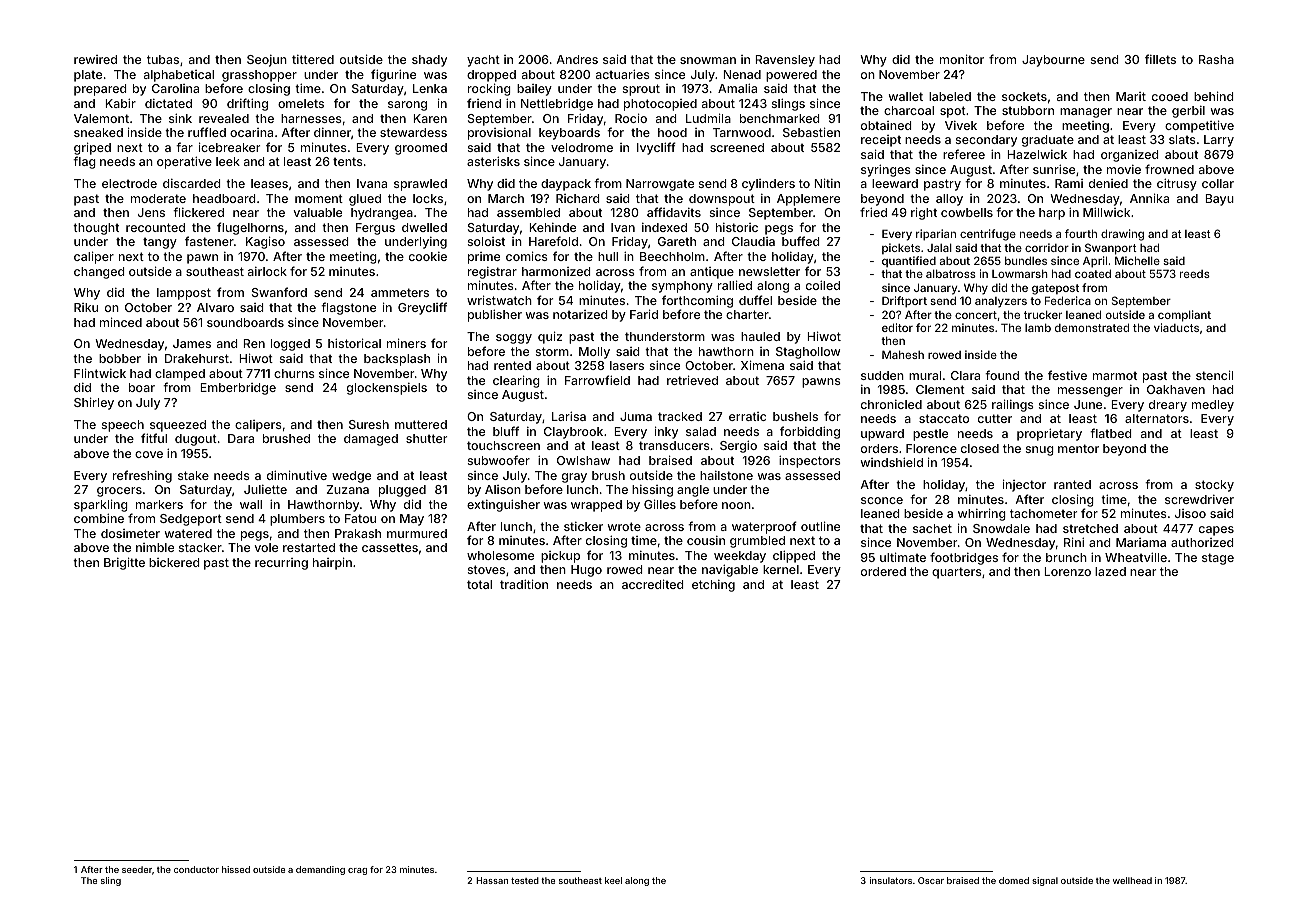  I want to click on stocky, so click(1214, 486).
